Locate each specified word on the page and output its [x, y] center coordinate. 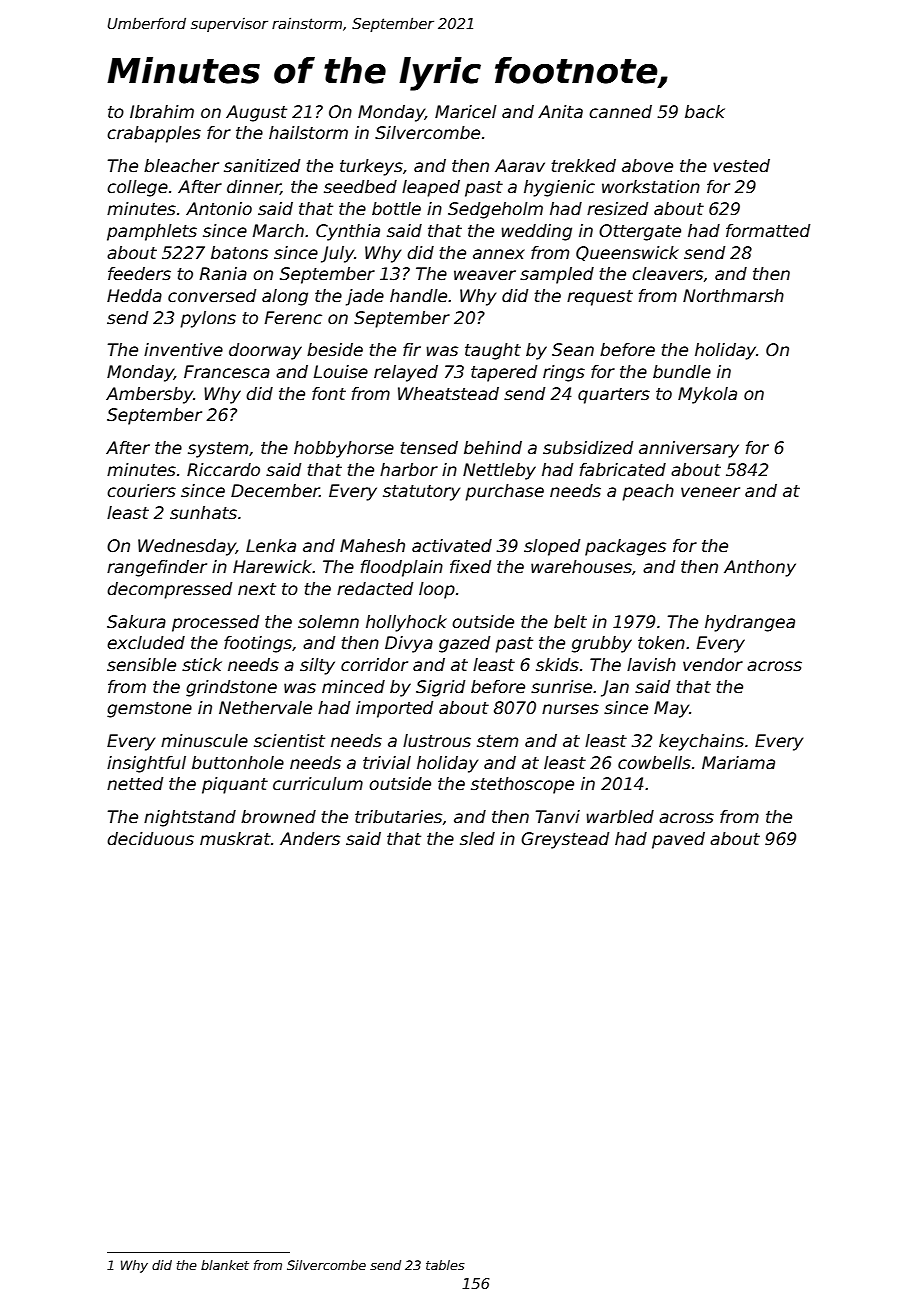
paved [678, 840]
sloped [552, 547]
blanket [225, 1265]
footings [258, 644]
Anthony [760, 568]
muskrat [235, 839]
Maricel [466, 112]
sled [477, 839]
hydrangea [750, 623]
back [705, 112]
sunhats [203, 513]
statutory [421, 493]
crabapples [154, 134]
